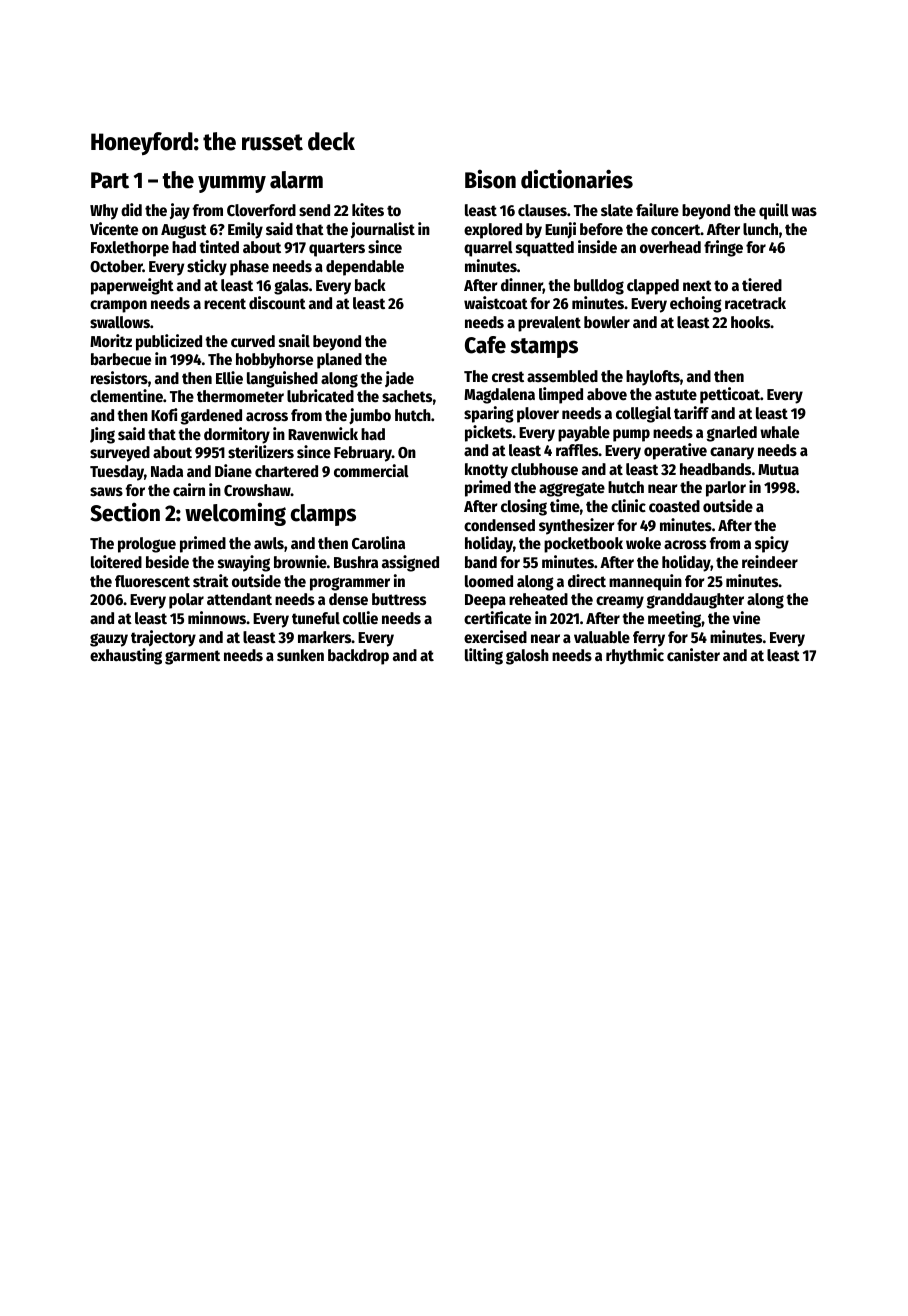  Describe the element at coordinates (527, 657) in the screenshot. I see `galosh` at that location.
